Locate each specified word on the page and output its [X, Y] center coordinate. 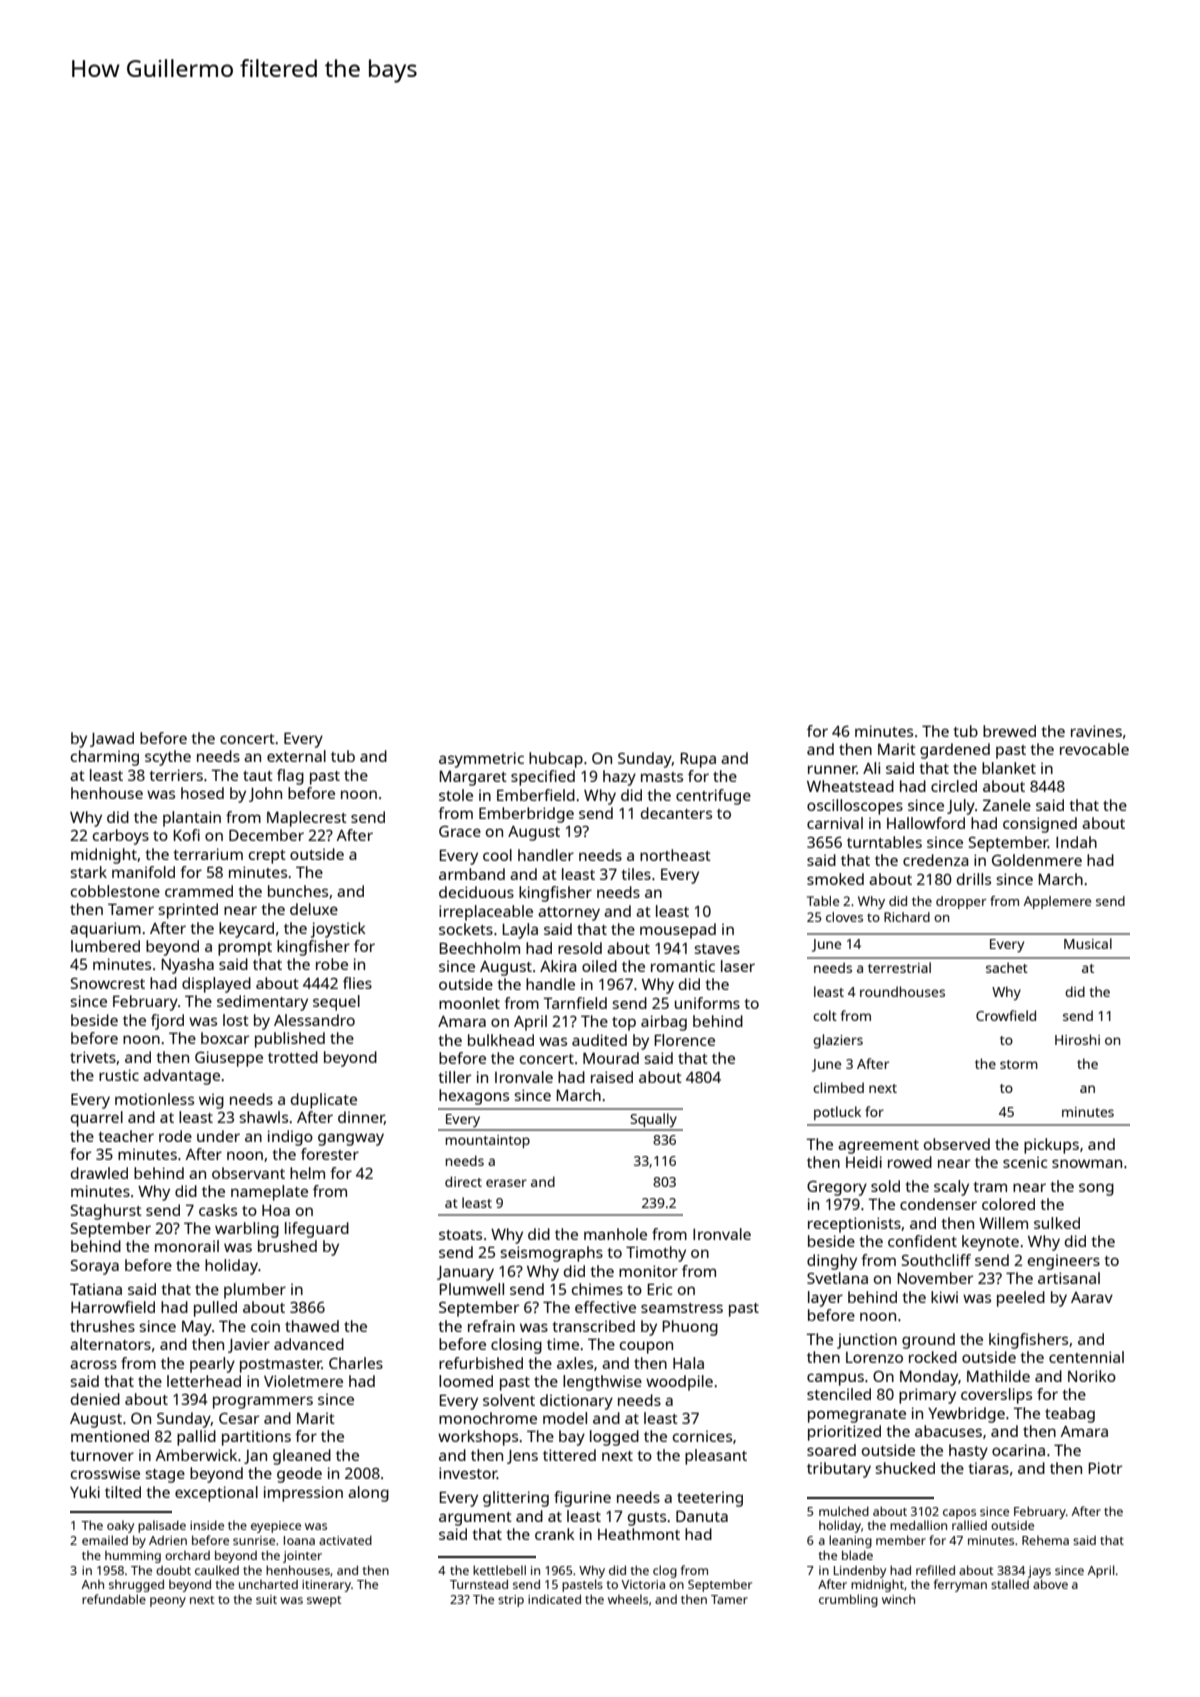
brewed [1009, 731]
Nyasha [187, 966]
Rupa [698, 760]
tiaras [988, 1468]
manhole [615, 1234]
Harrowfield [113, 1307]
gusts [647, 1519]
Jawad [112, 739]
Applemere [1057, 902]
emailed [105, 1540]
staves [717, 949]
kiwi [944, 1297]
